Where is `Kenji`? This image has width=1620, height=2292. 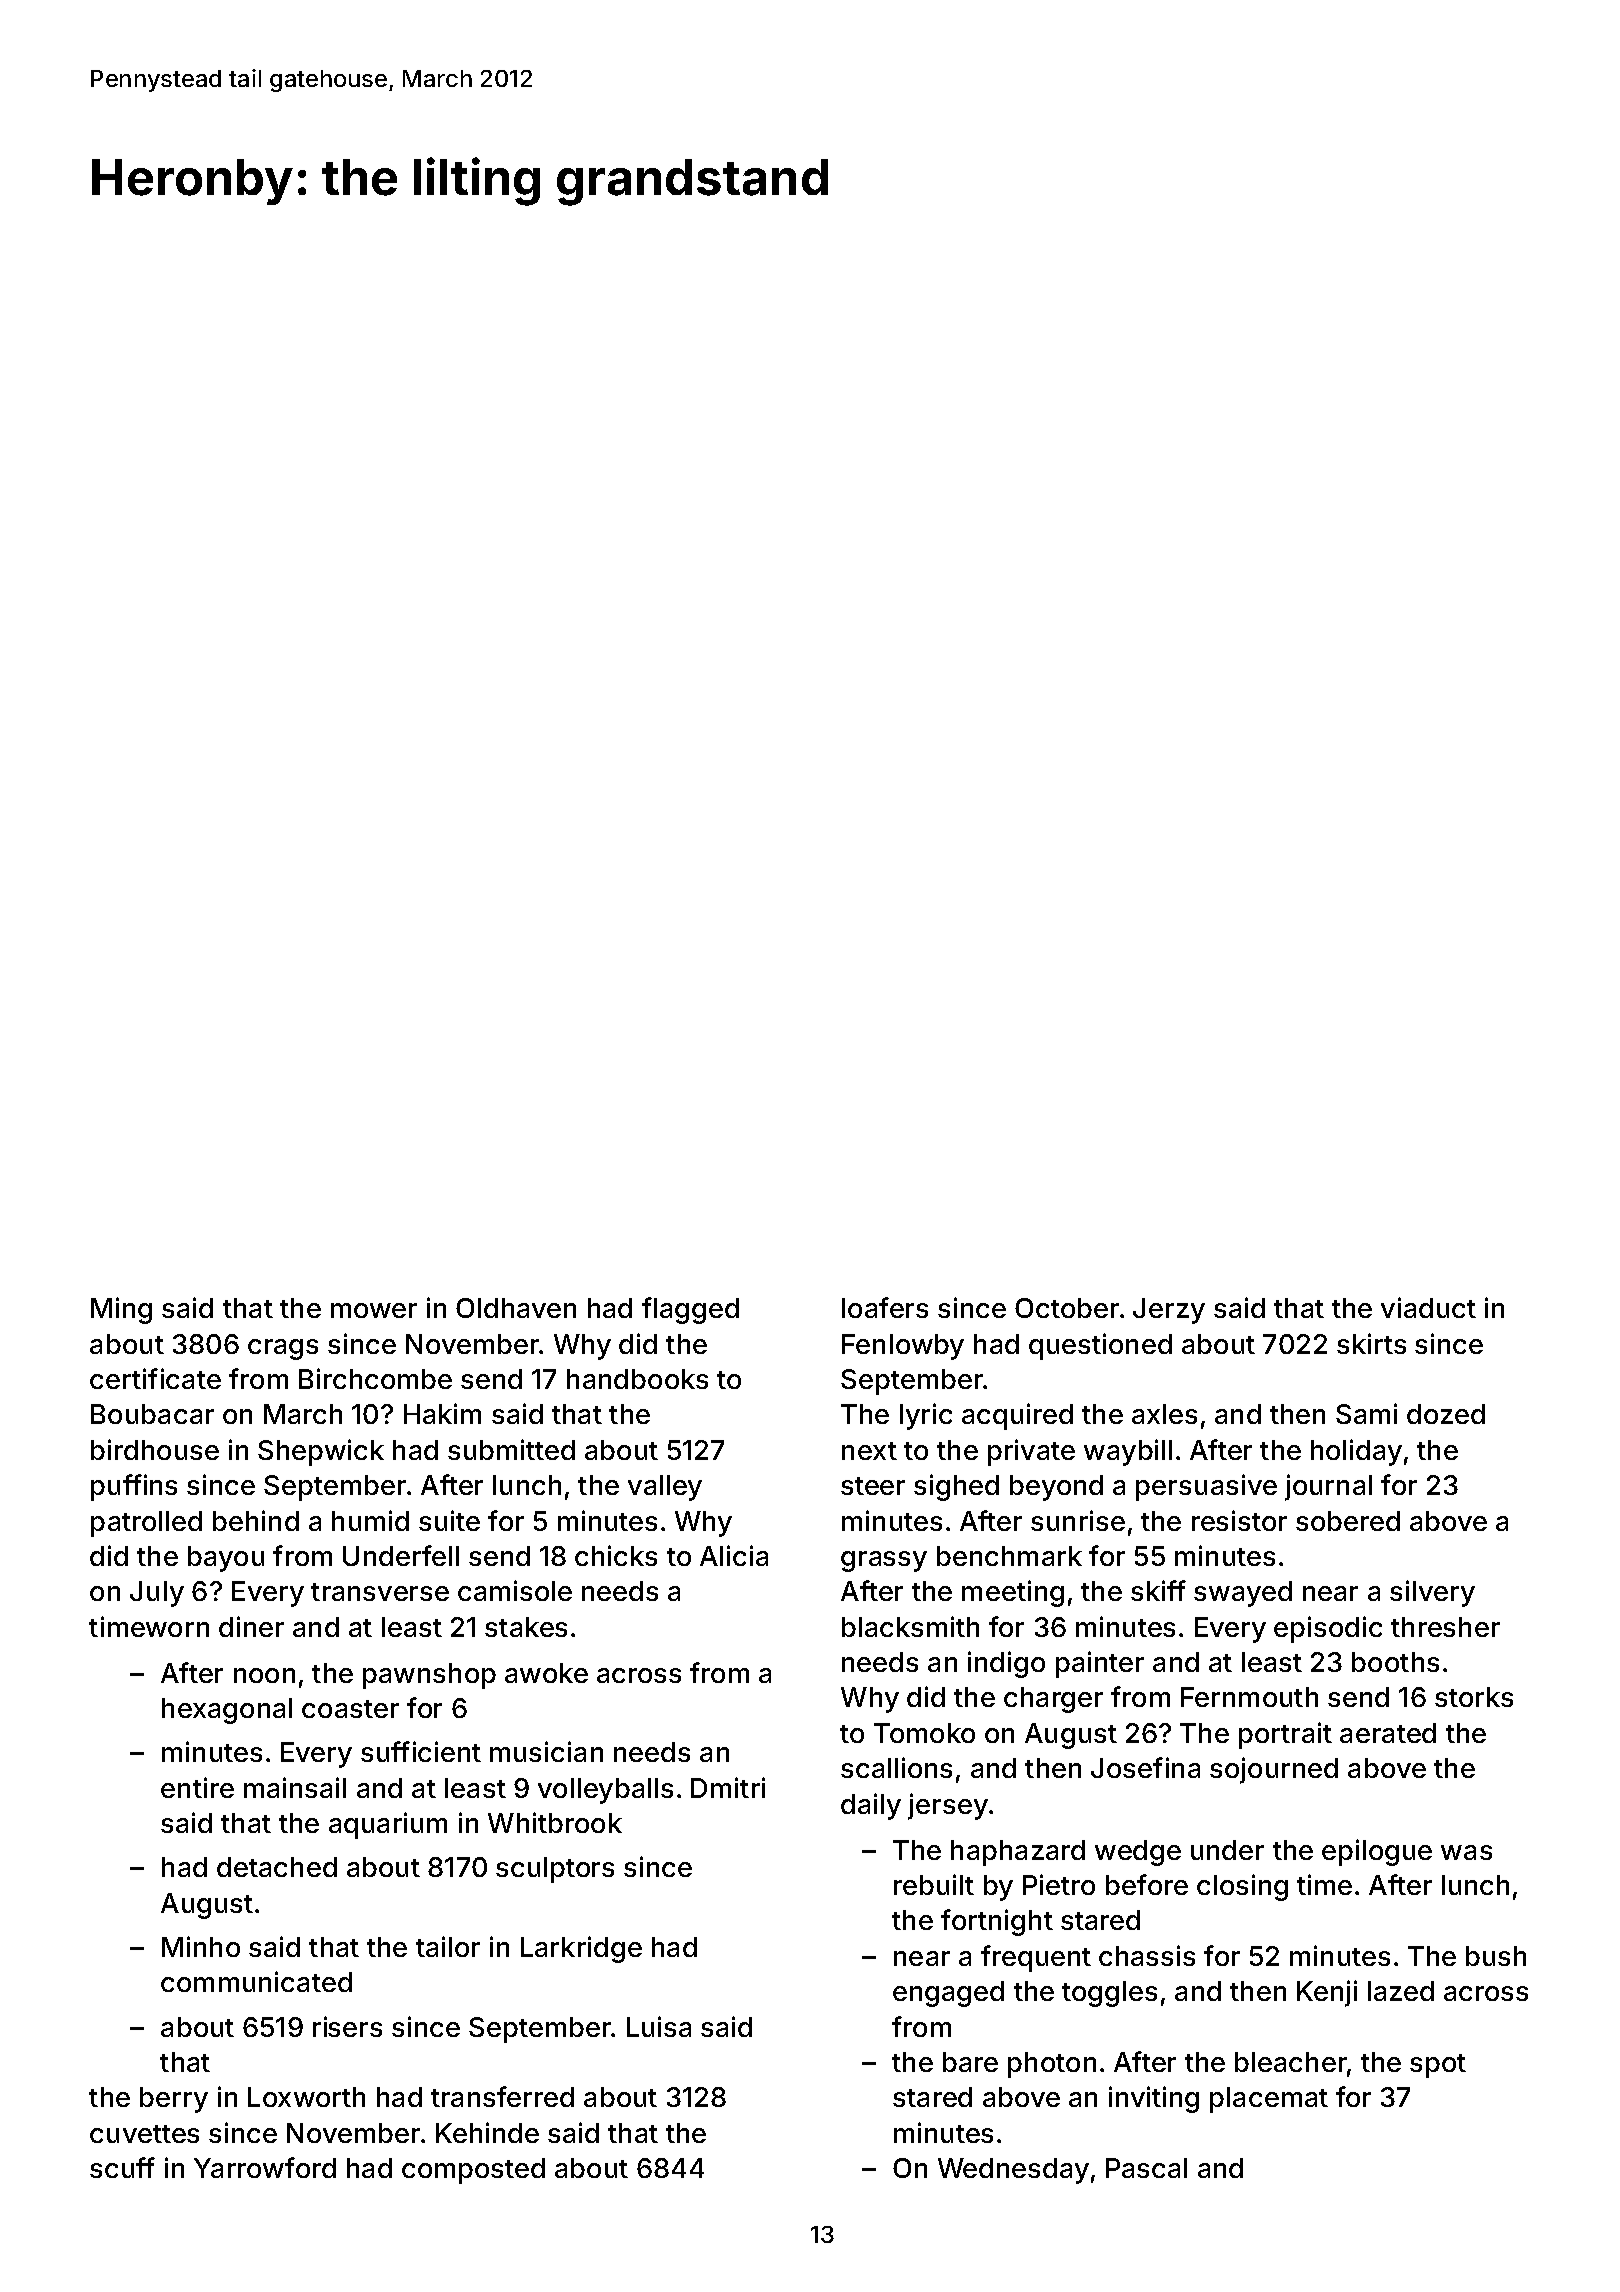
Kenji is located at coordinates (1327, 1993).
